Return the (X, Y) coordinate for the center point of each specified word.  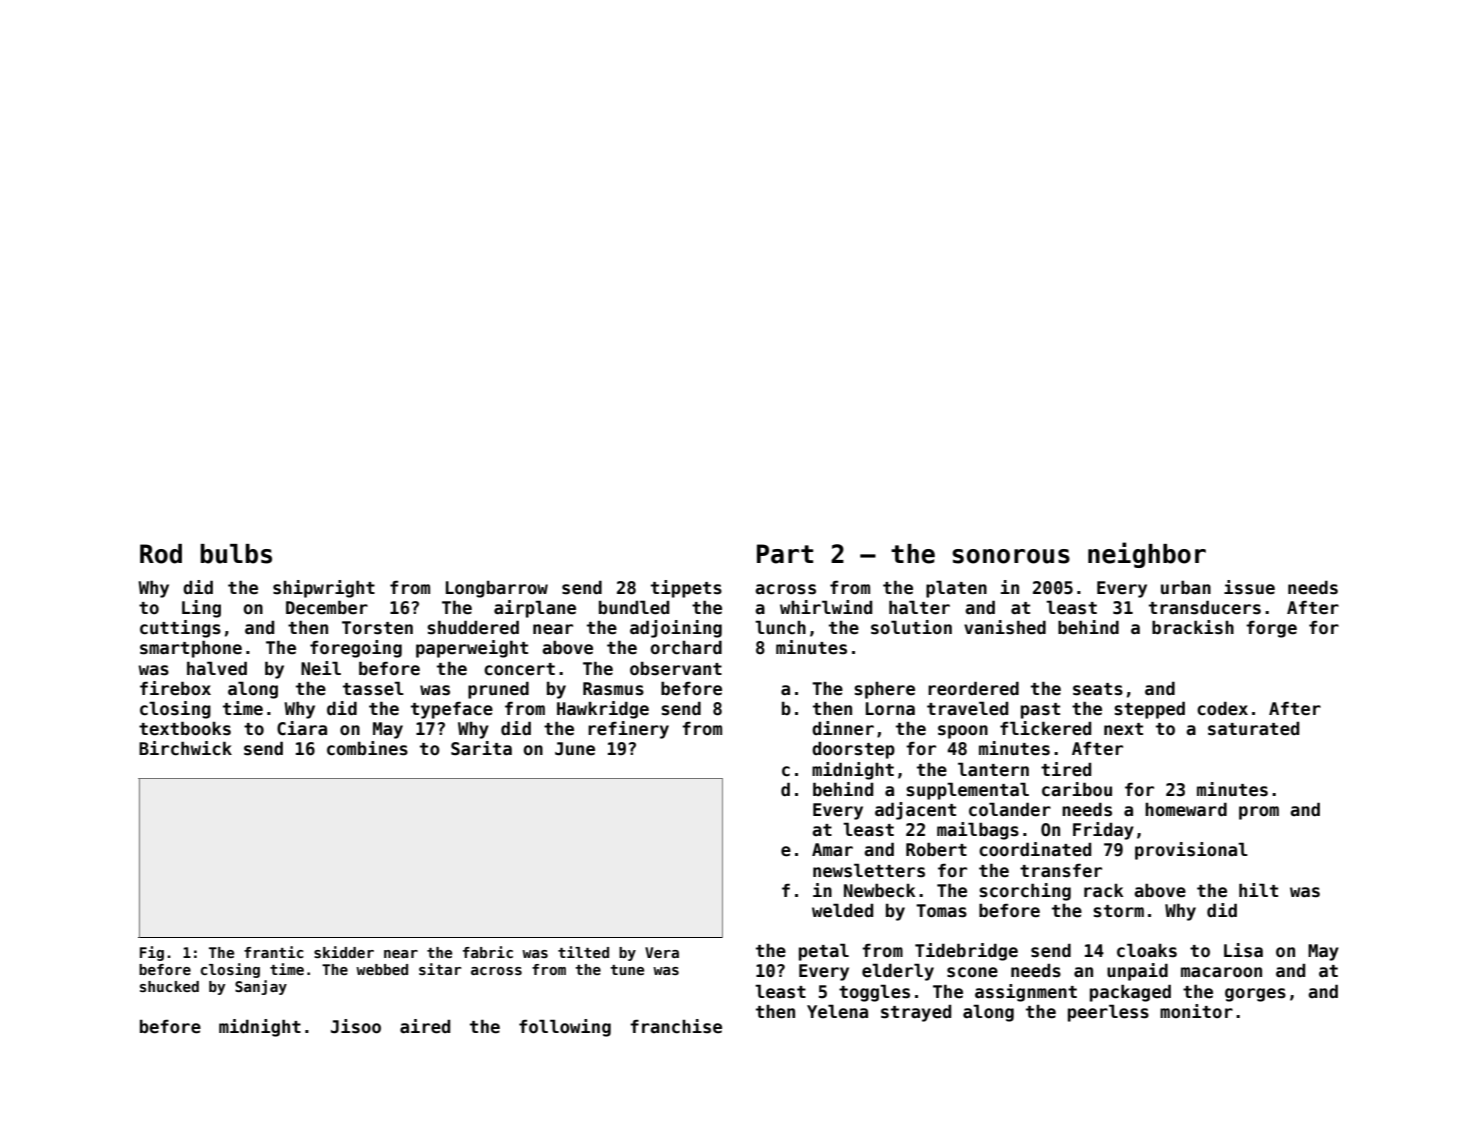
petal (824, 952)
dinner (843, 728)
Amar (832, 850)
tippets (686, 589)
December (327, 607)
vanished (1005, 627)
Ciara (302, 728)
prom (1259, 813)
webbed (382, 969)
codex (1222, 709)
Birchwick (185, 748)
